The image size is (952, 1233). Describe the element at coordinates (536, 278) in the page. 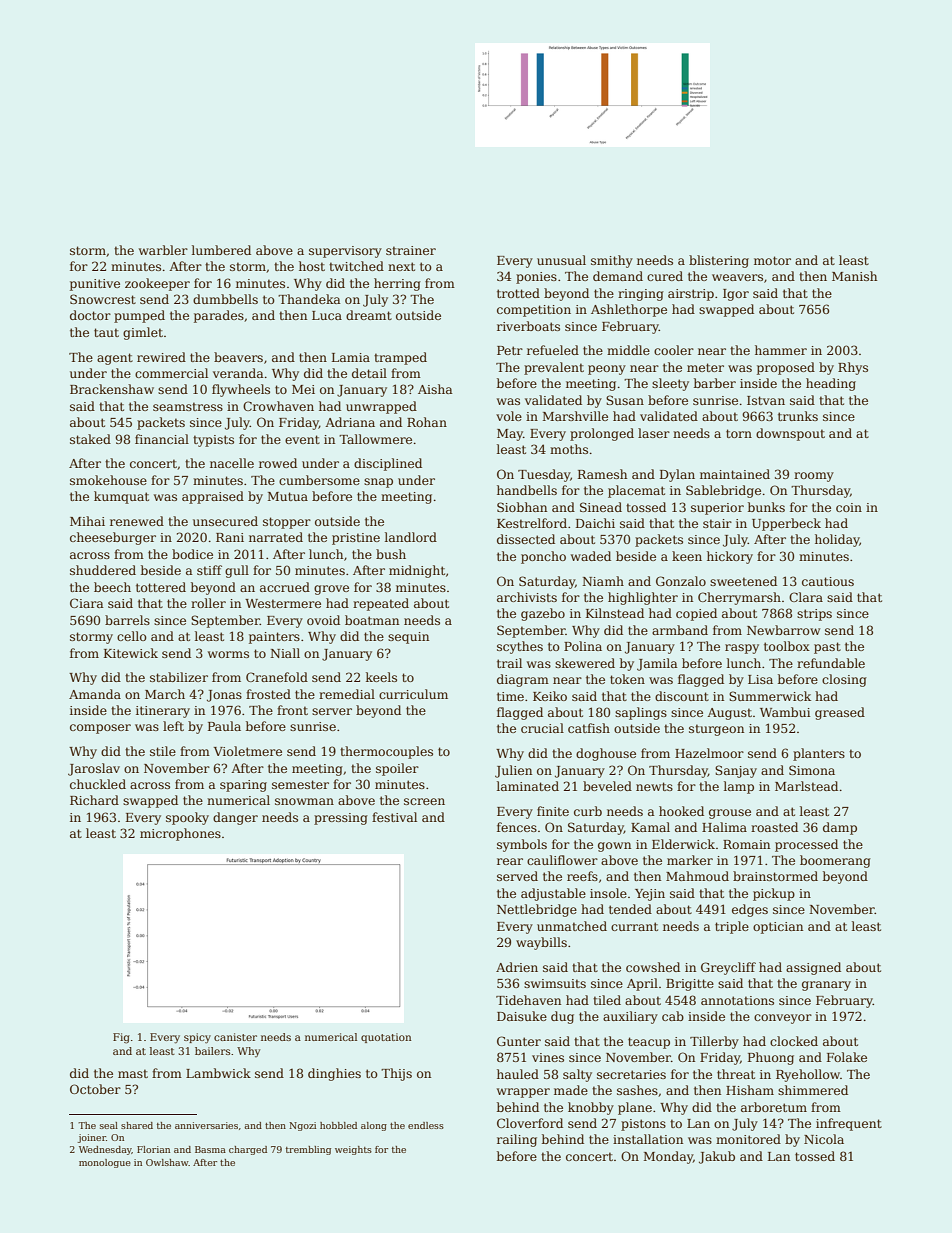

I see `ponies` at that location.
